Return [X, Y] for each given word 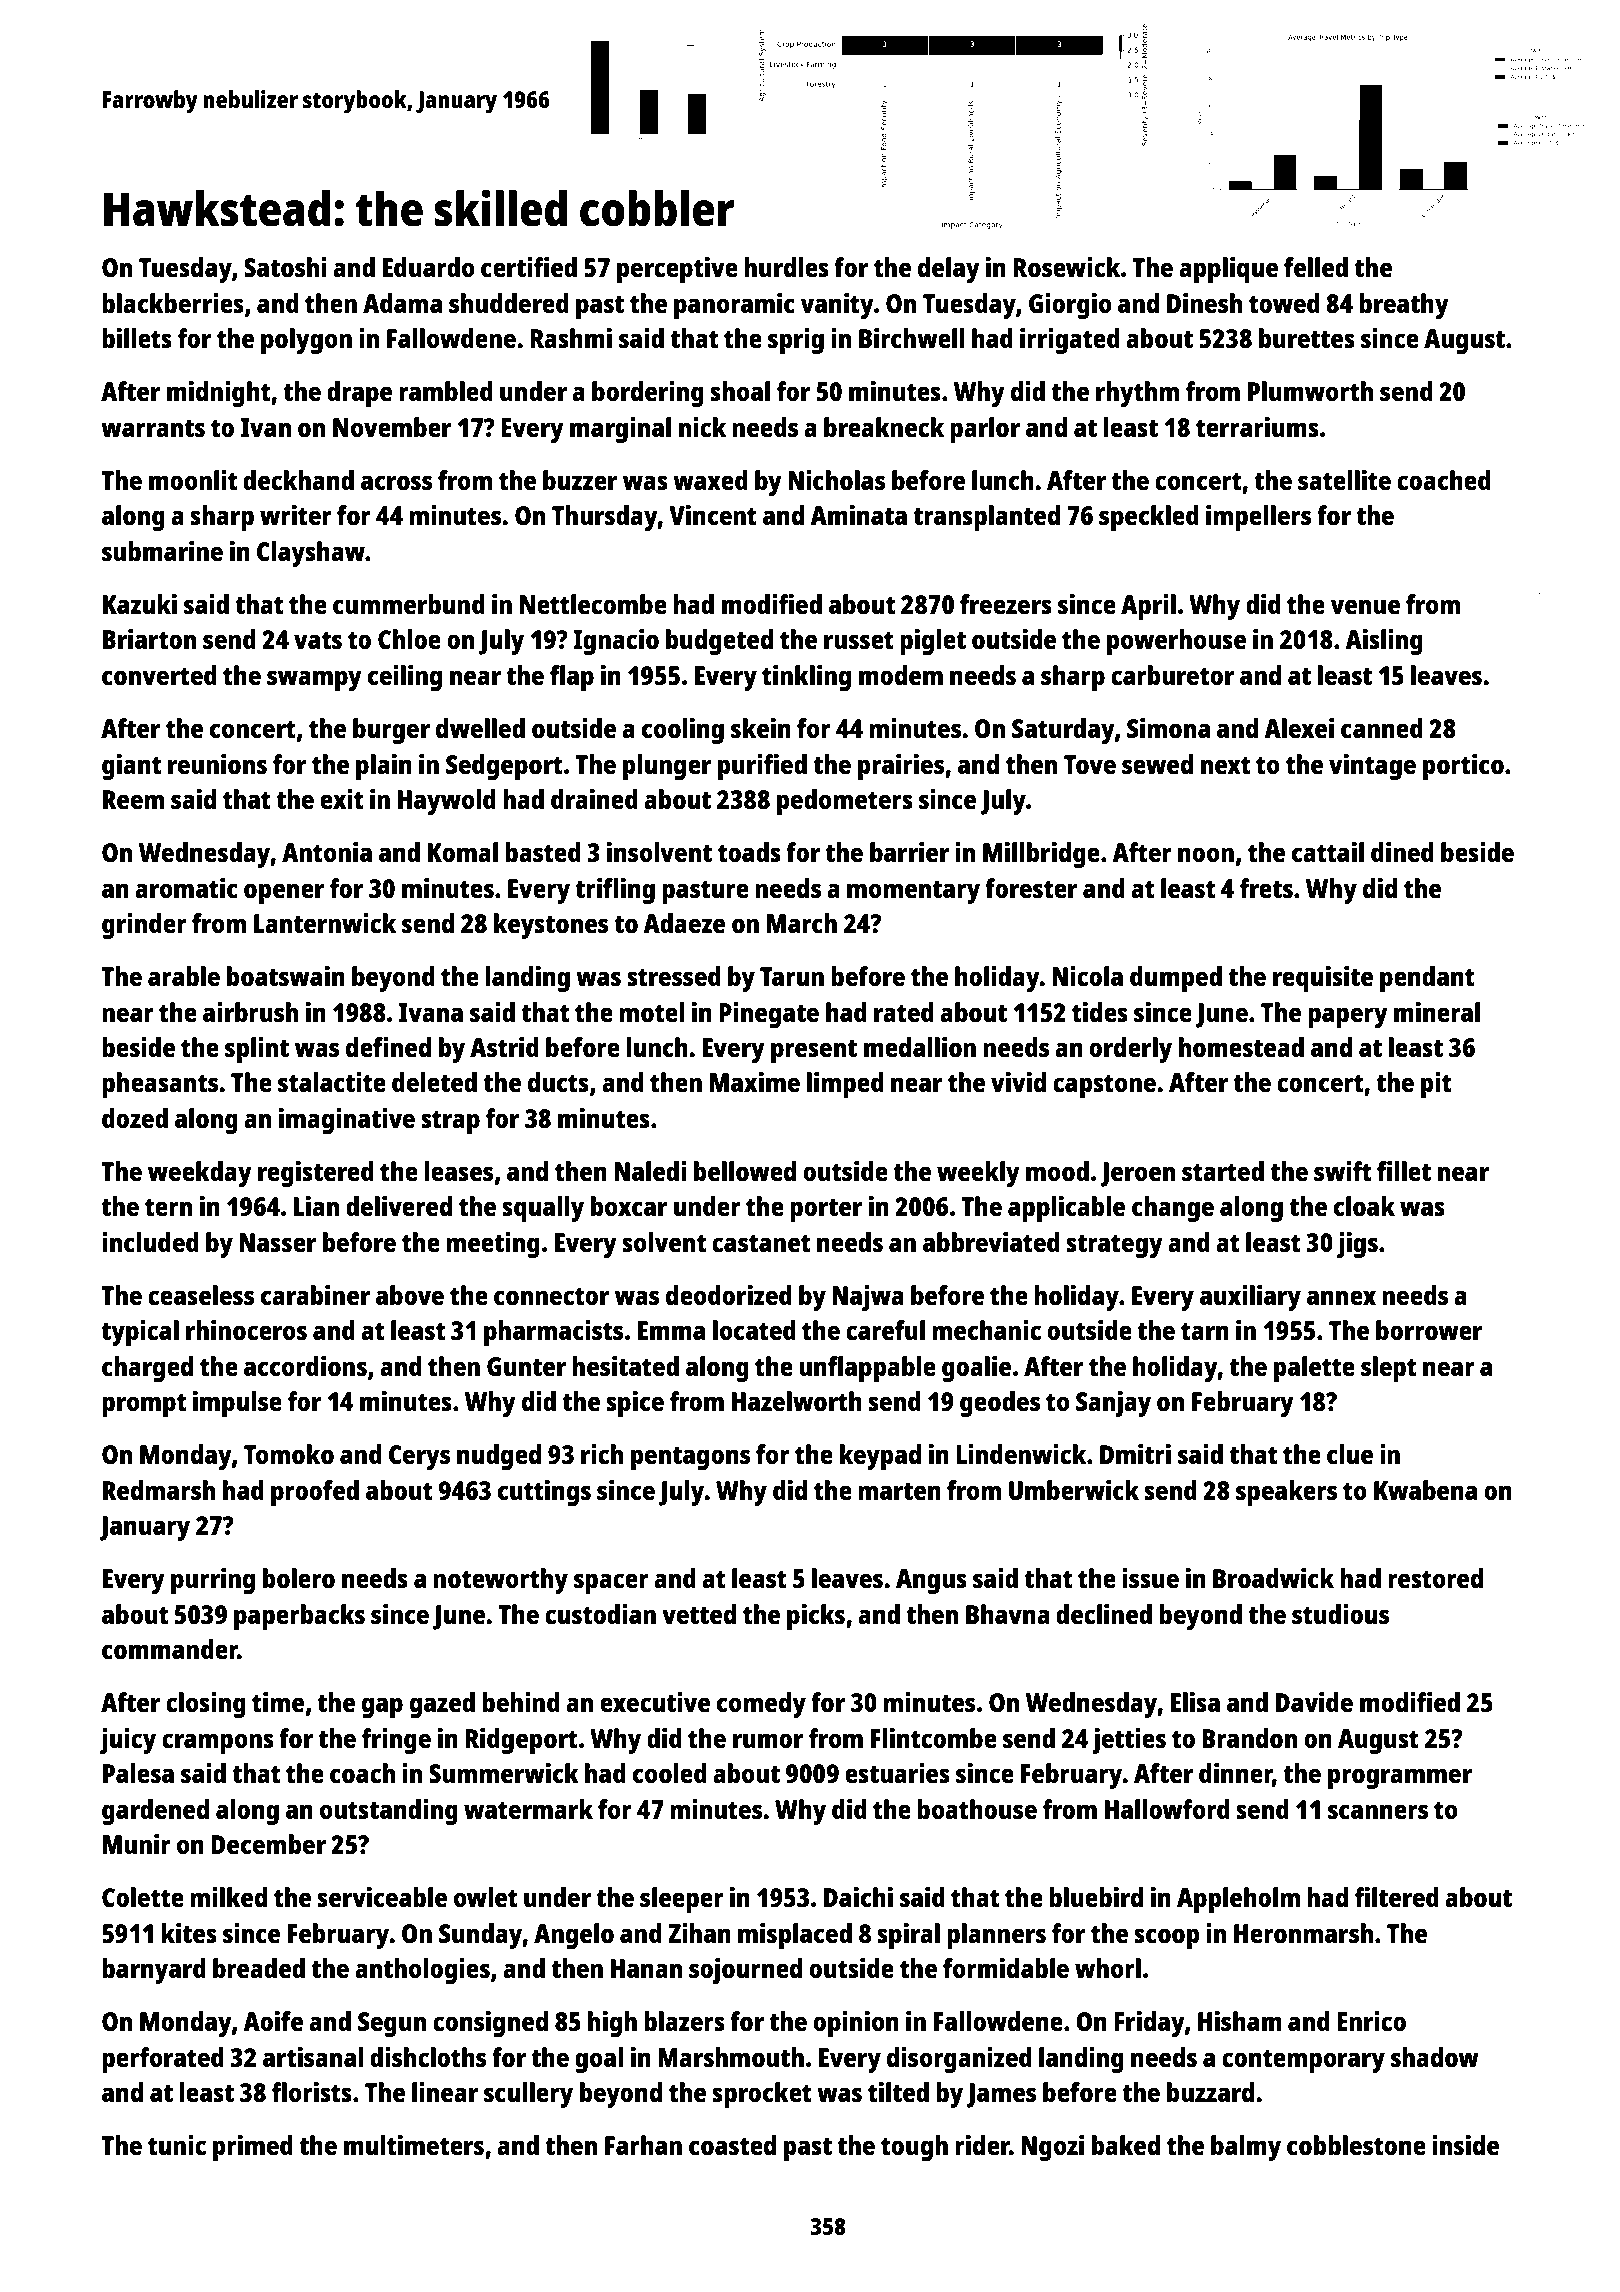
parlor [985, 430]
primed [253, 2148]
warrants [153, 428]
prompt [144, 1405]
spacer [611, 1583]
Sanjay [1113, 1404]
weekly [978, 1174]
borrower [1429, 1330]
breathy [1404, 306]
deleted [434, 1082]
